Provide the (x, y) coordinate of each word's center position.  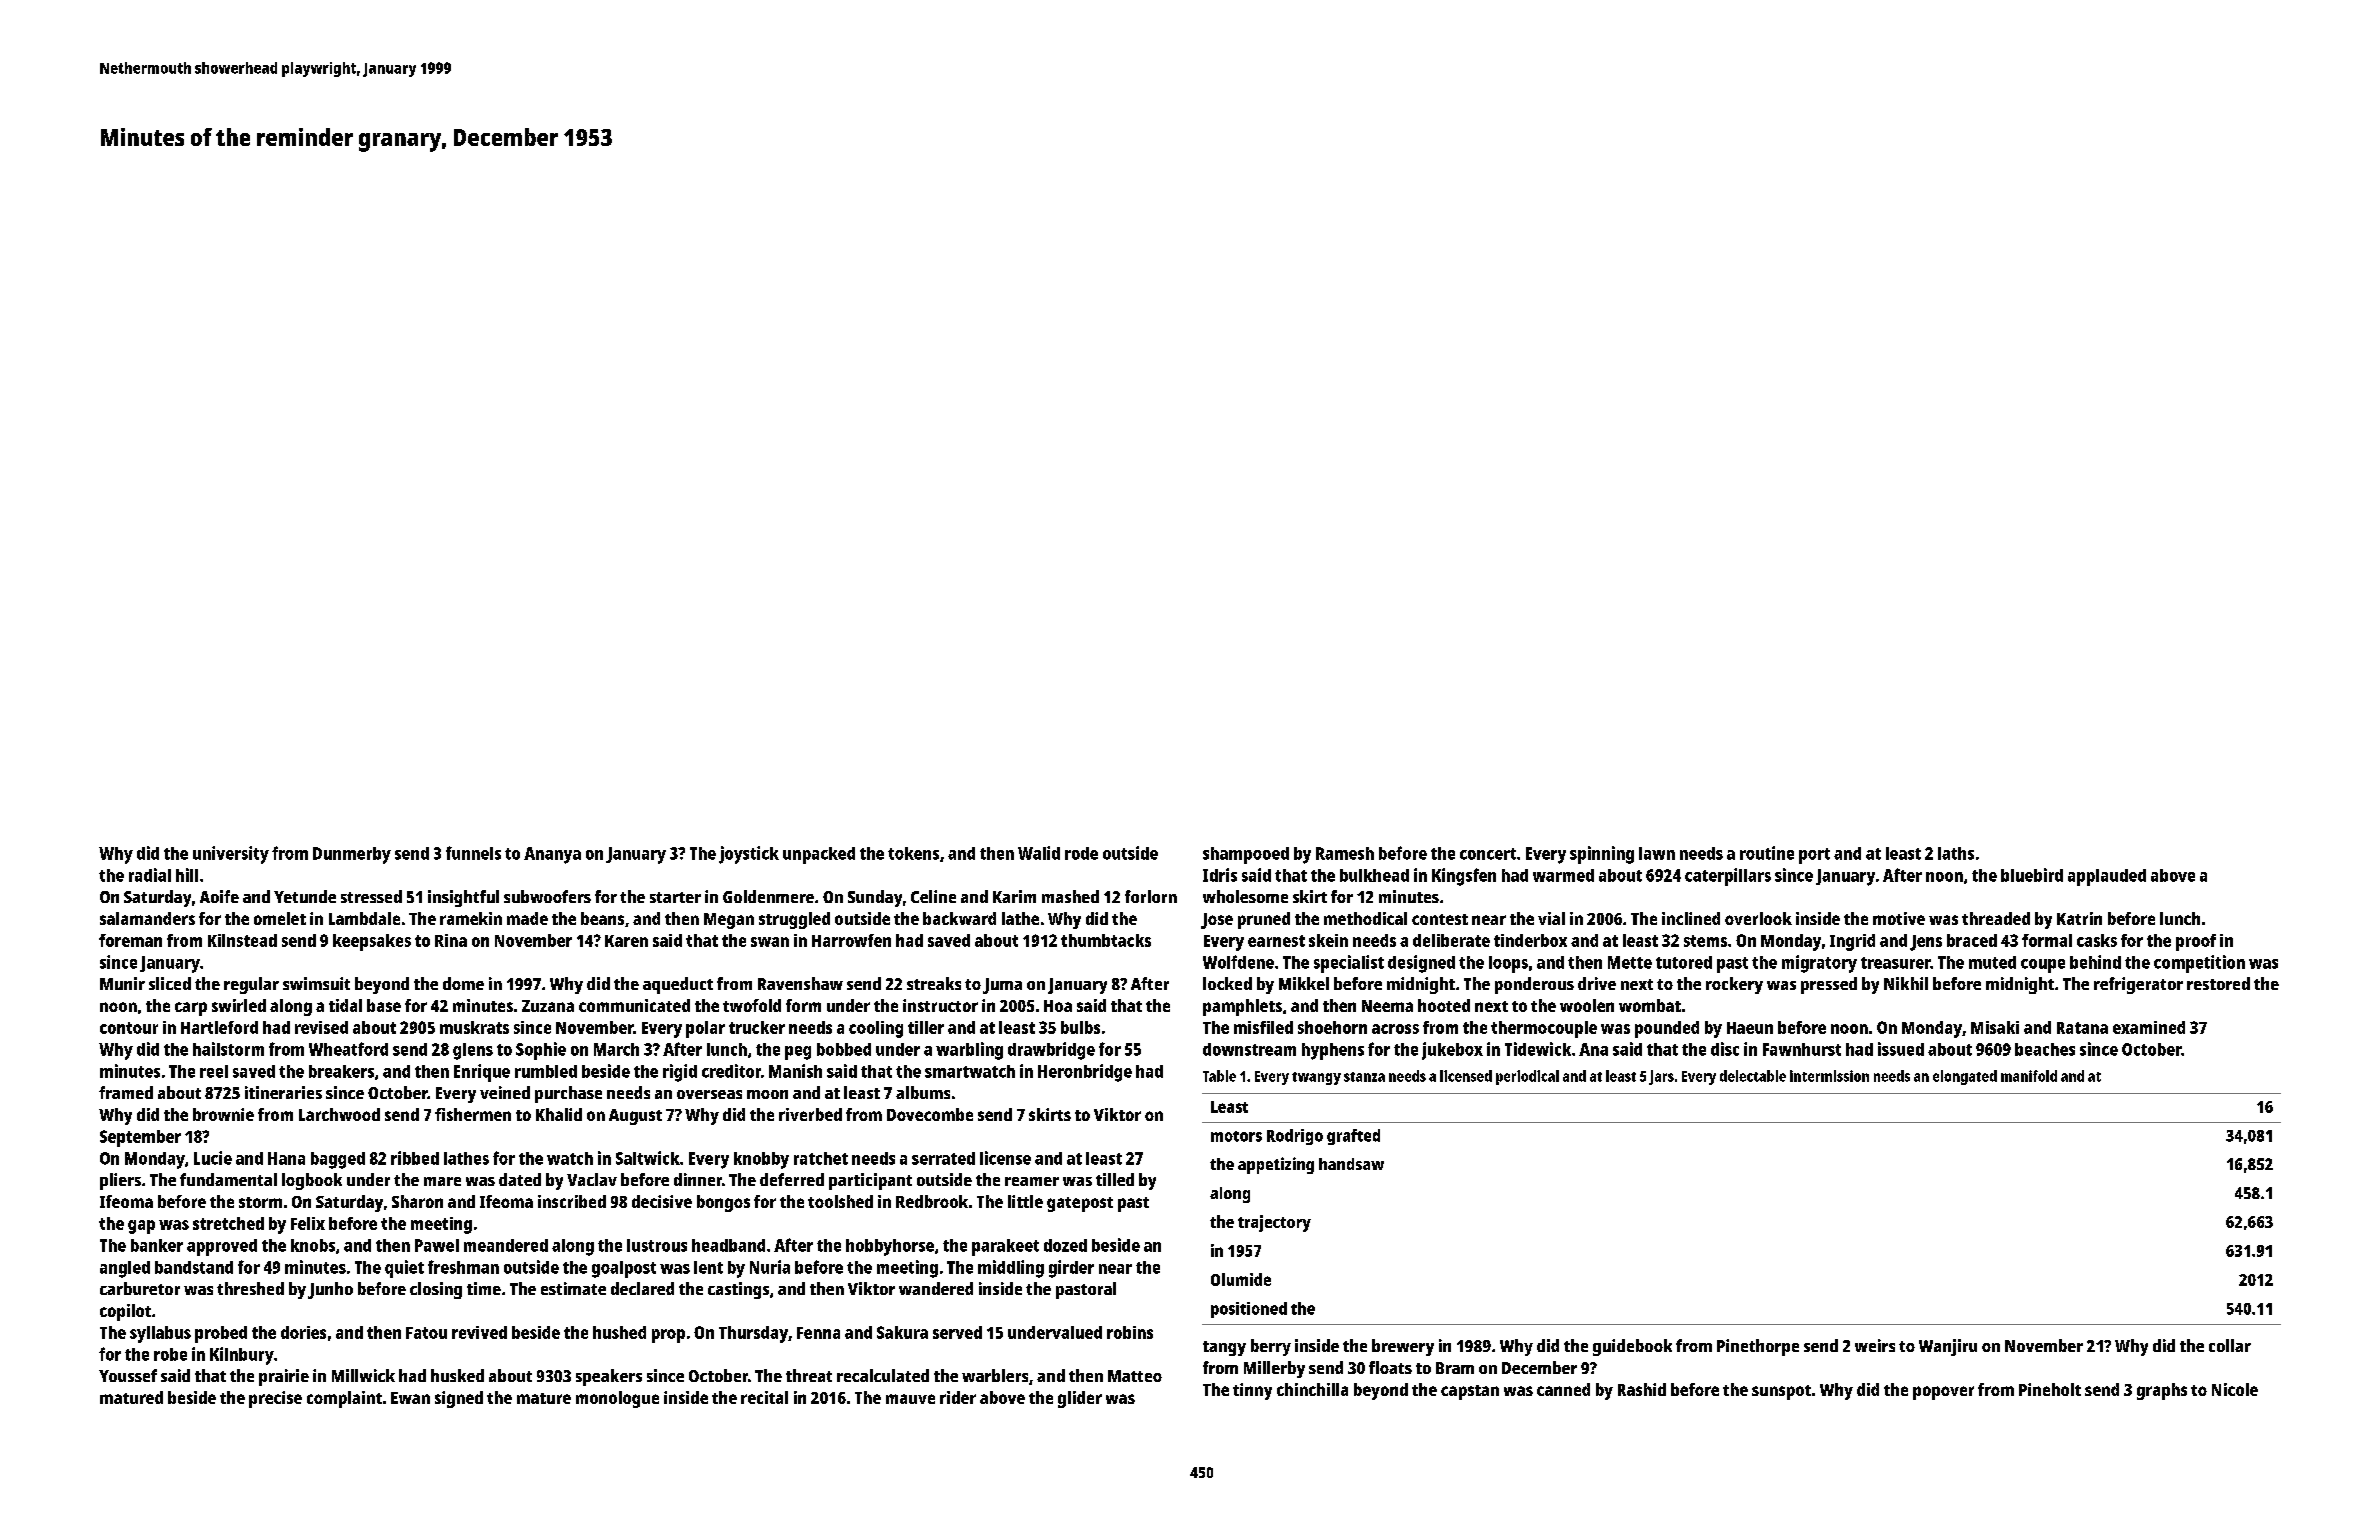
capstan (1470, 1392)
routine (1767, 853)
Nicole (2235, 1389)
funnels (473, 853)
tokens (913, 853)
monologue (617, 1399)
